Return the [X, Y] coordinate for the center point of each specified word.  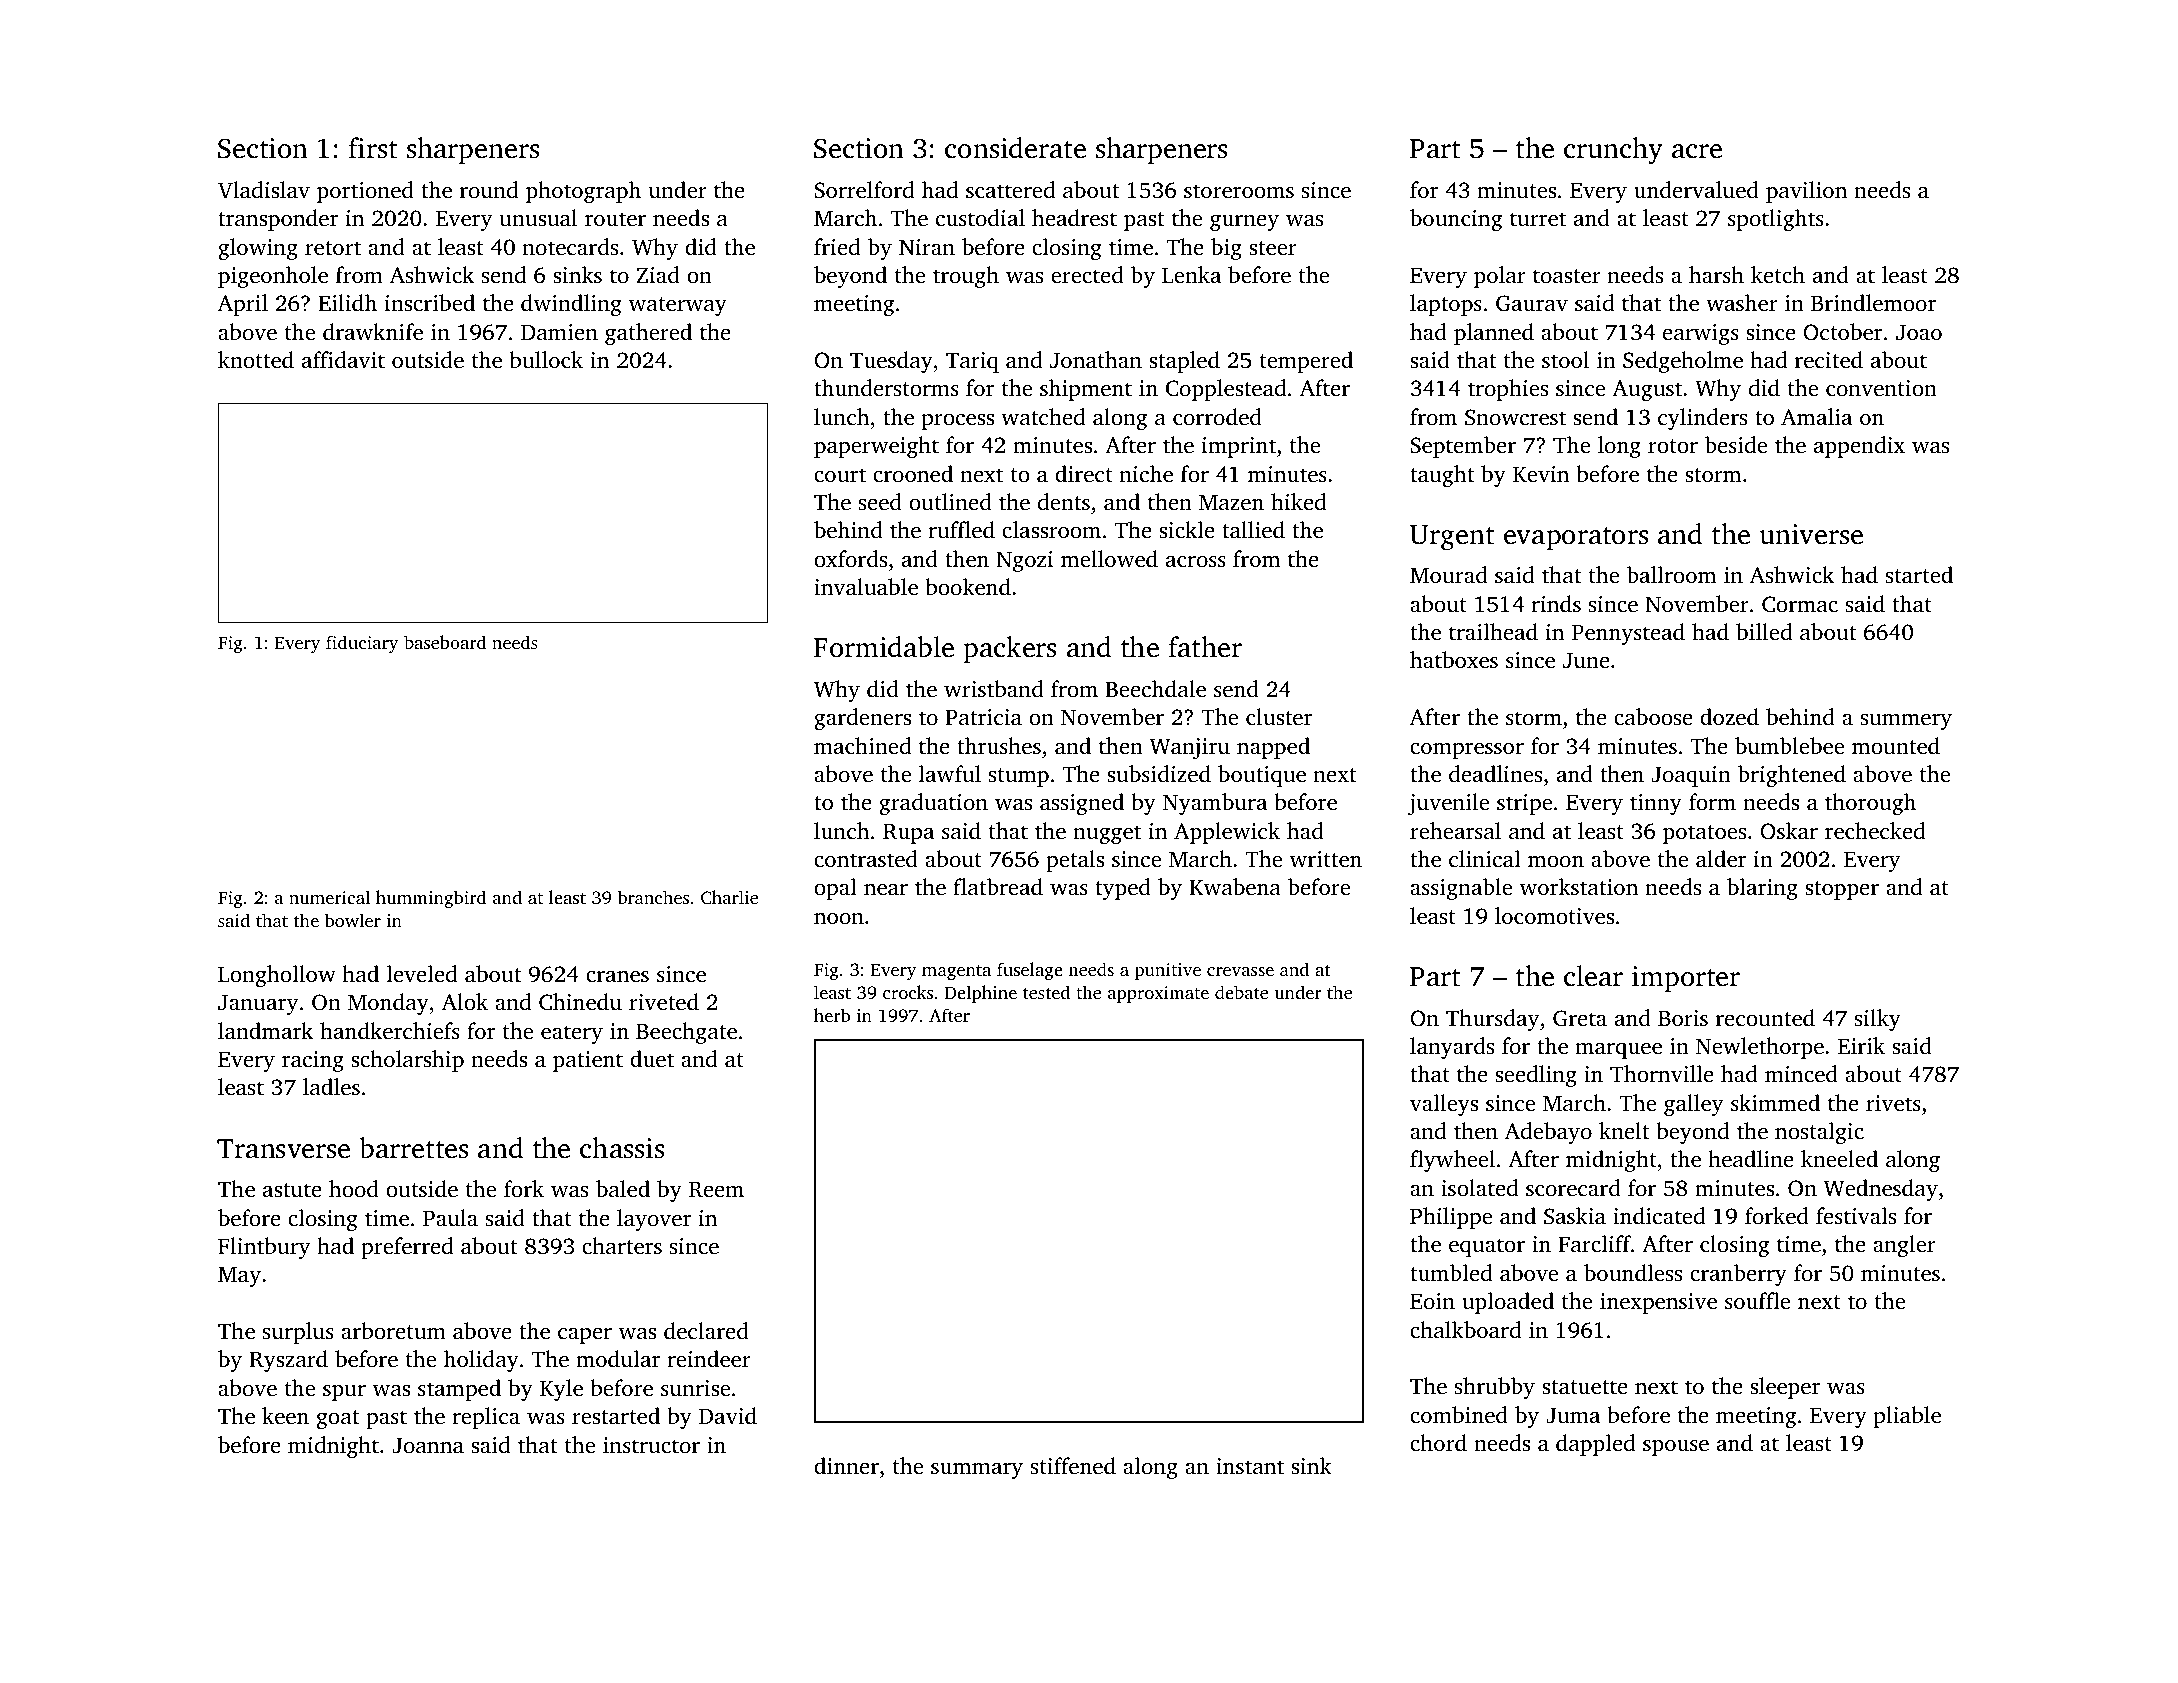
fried [837, 246]
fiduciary [362, 644]
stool [1565, 360]
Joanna [428, 1446]
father [1205, 647]
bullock [546, 360]
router [615, 219]
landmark [265, 1030]
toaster [1567, 276]
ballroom [1672, 575]
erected [1087, 275]
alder [1721, 859]
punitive [1167, 971]
